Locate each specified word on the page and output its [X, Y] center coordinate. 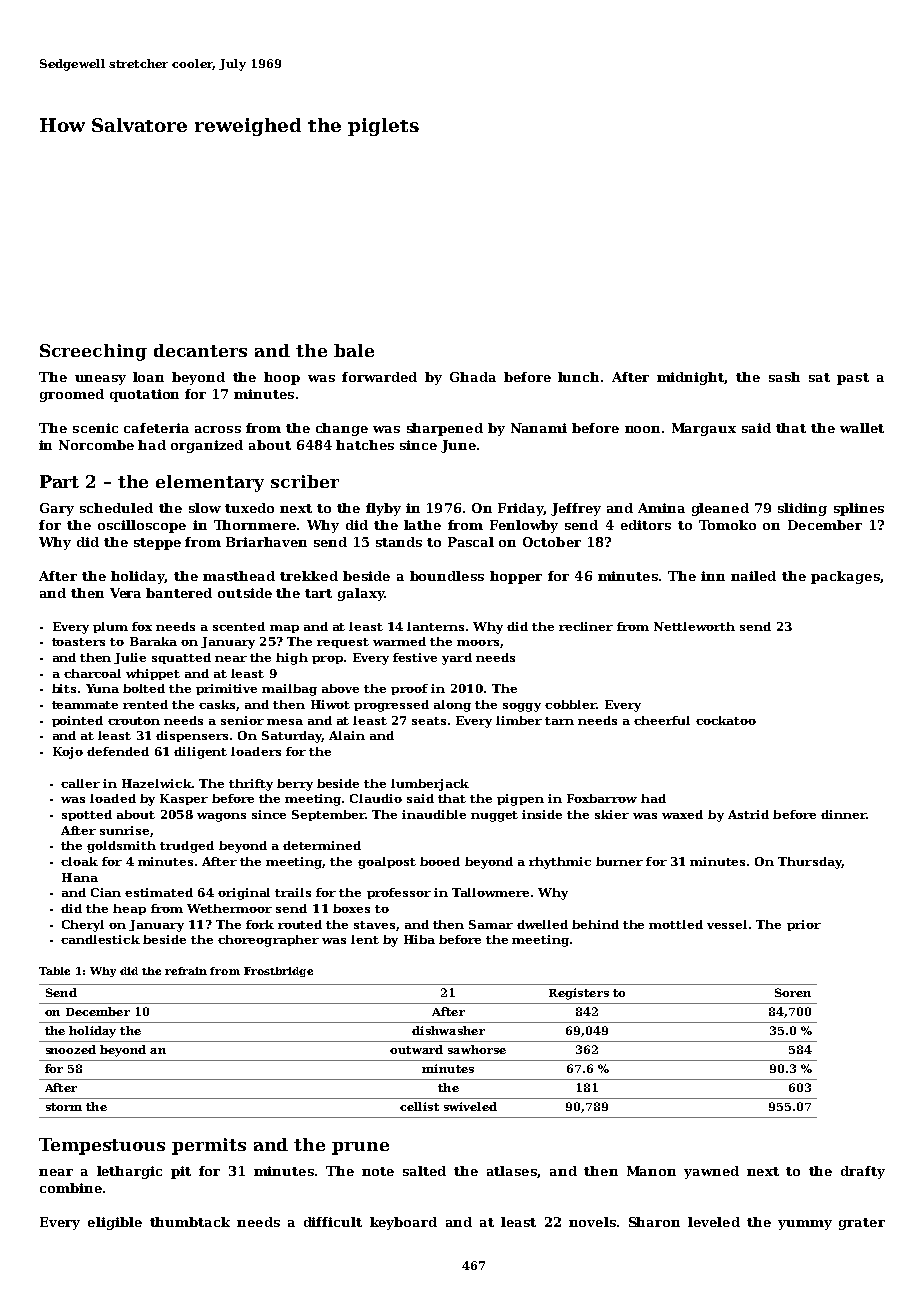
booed [440, 861]
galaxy [361, 594]
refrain [186, 971]
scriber [305, 481]
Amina [661, 508]
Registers [579, 994]
